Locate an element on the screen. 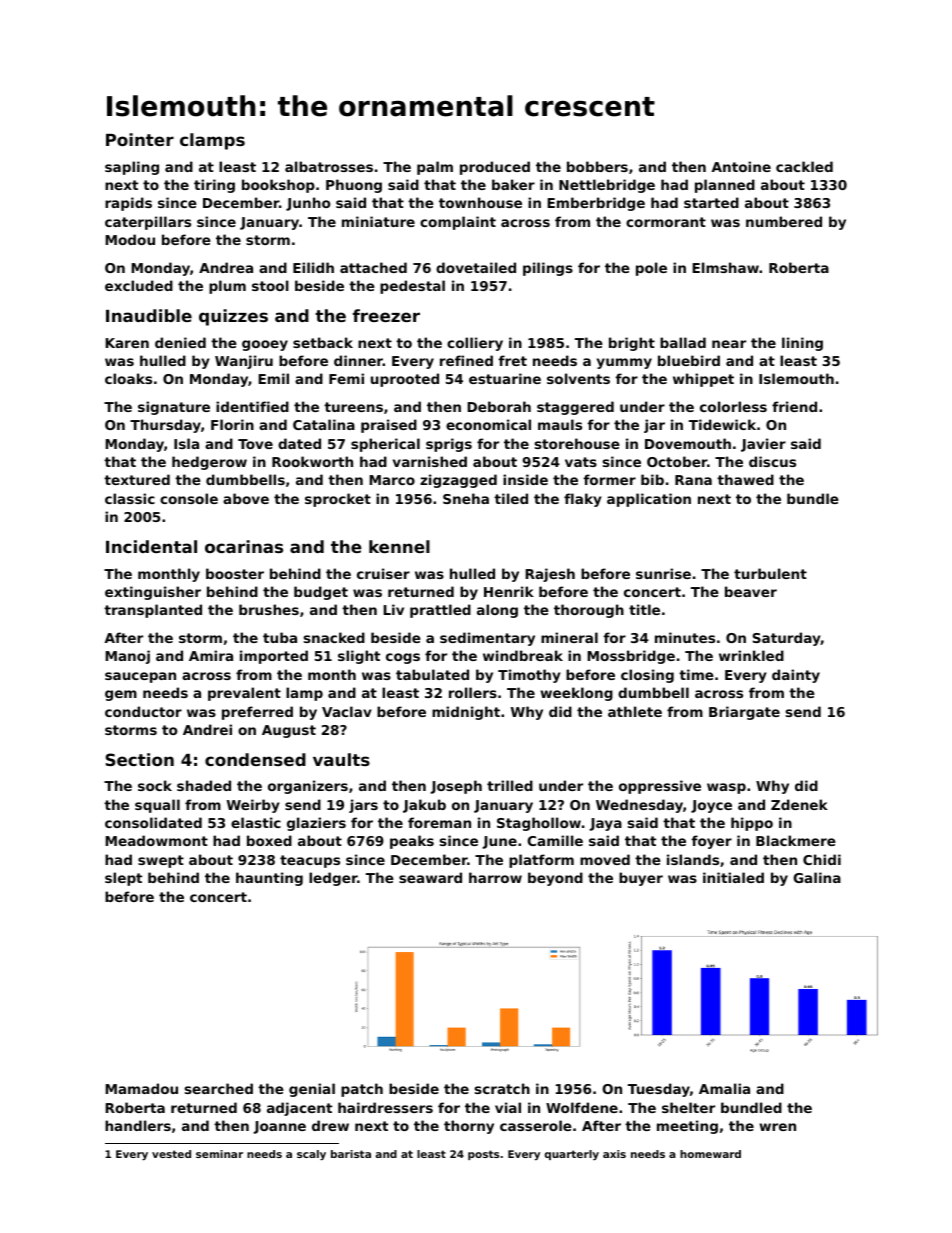 This screenshot has width=952, height=1233. turbulent is located at coordinates (770, 573).
